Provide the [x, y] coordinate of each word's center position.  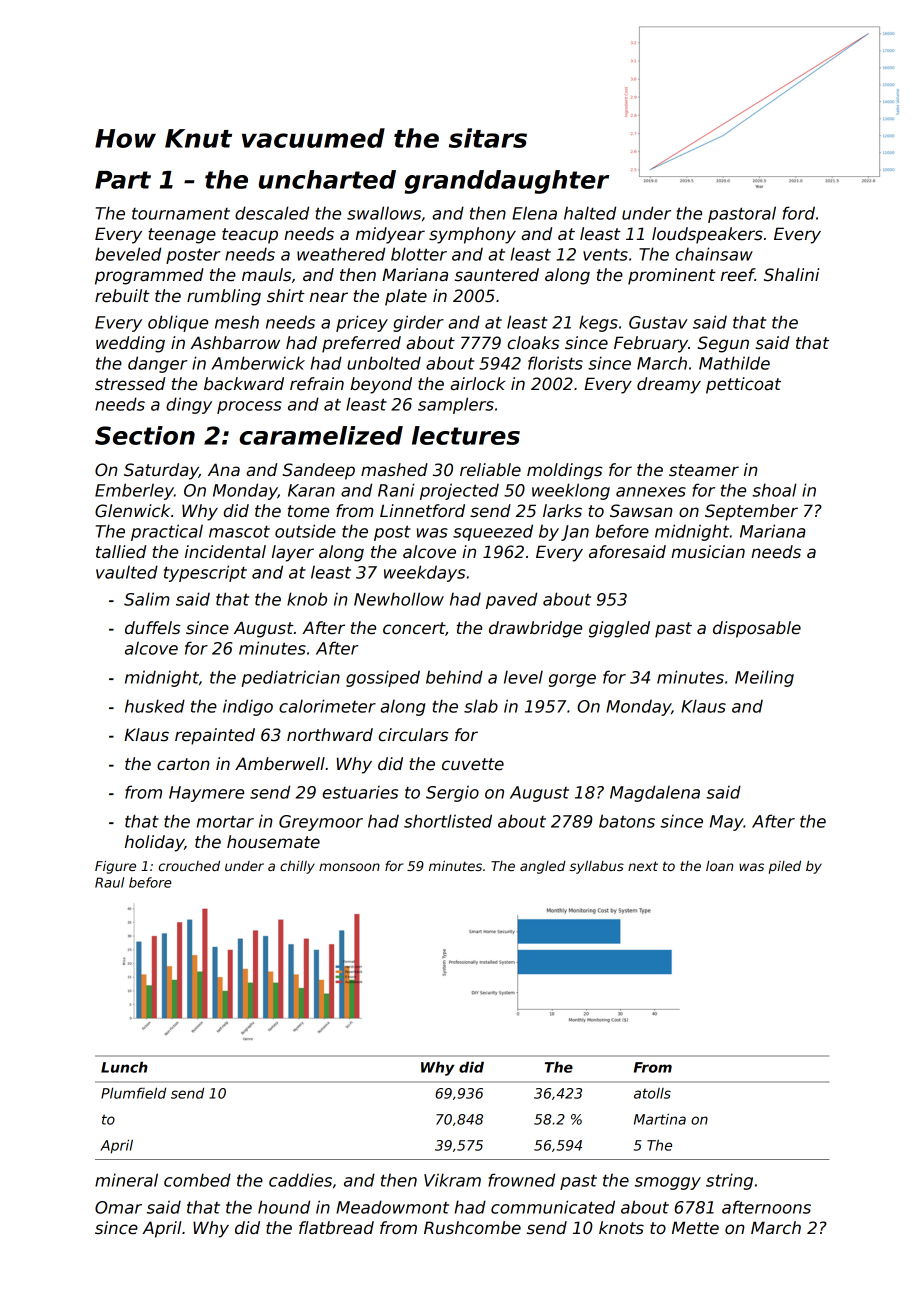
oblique [178, 323]
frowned [521, 1180]
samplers [456, 405]
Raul [109, 882]
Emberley [134, 491]
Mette [695, 1228]
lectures [466, 435]
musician [708, 552]
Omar [118, 1207]
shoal [774, 490]
